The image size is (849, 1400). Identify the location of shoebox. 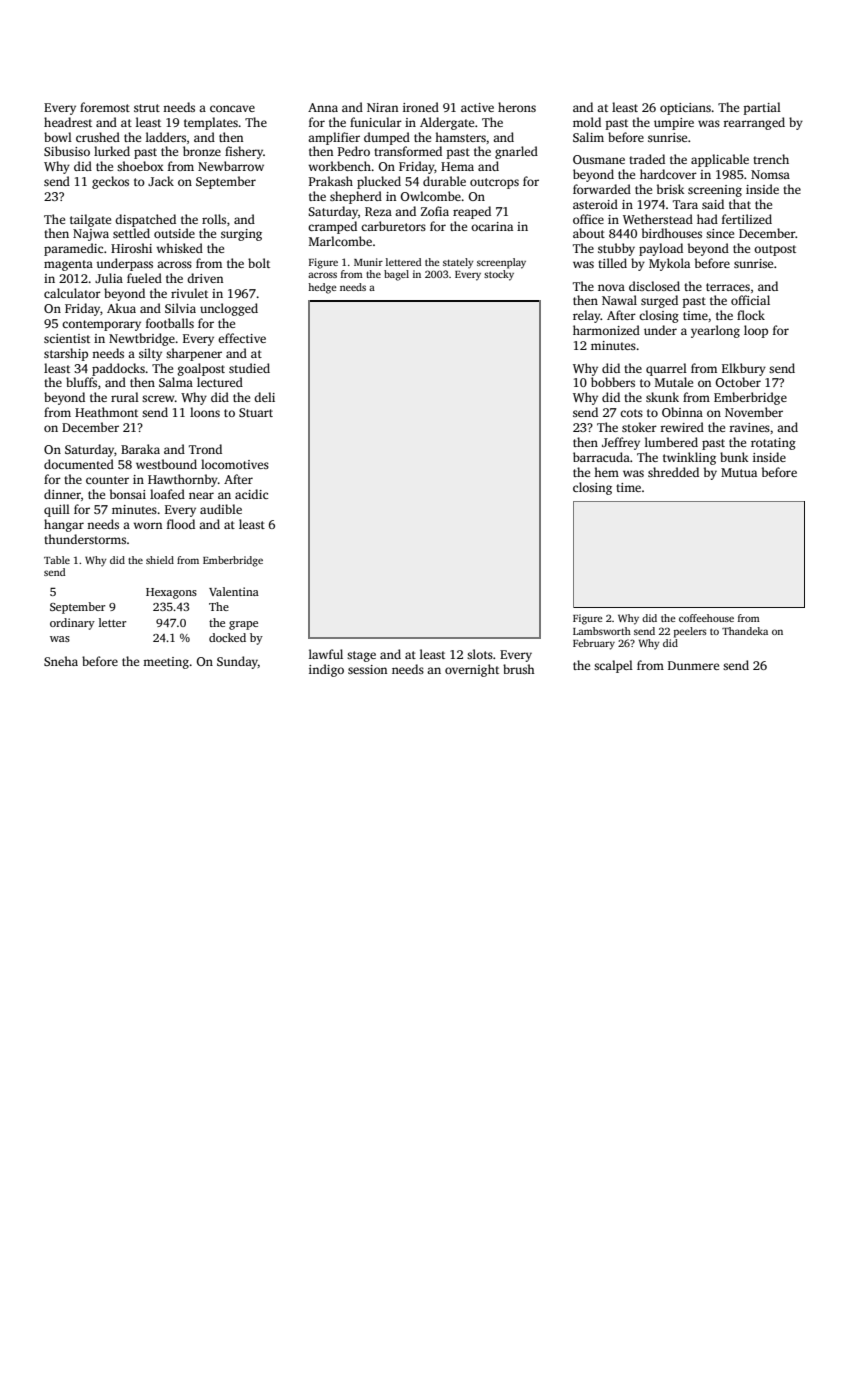
(140, 166).
